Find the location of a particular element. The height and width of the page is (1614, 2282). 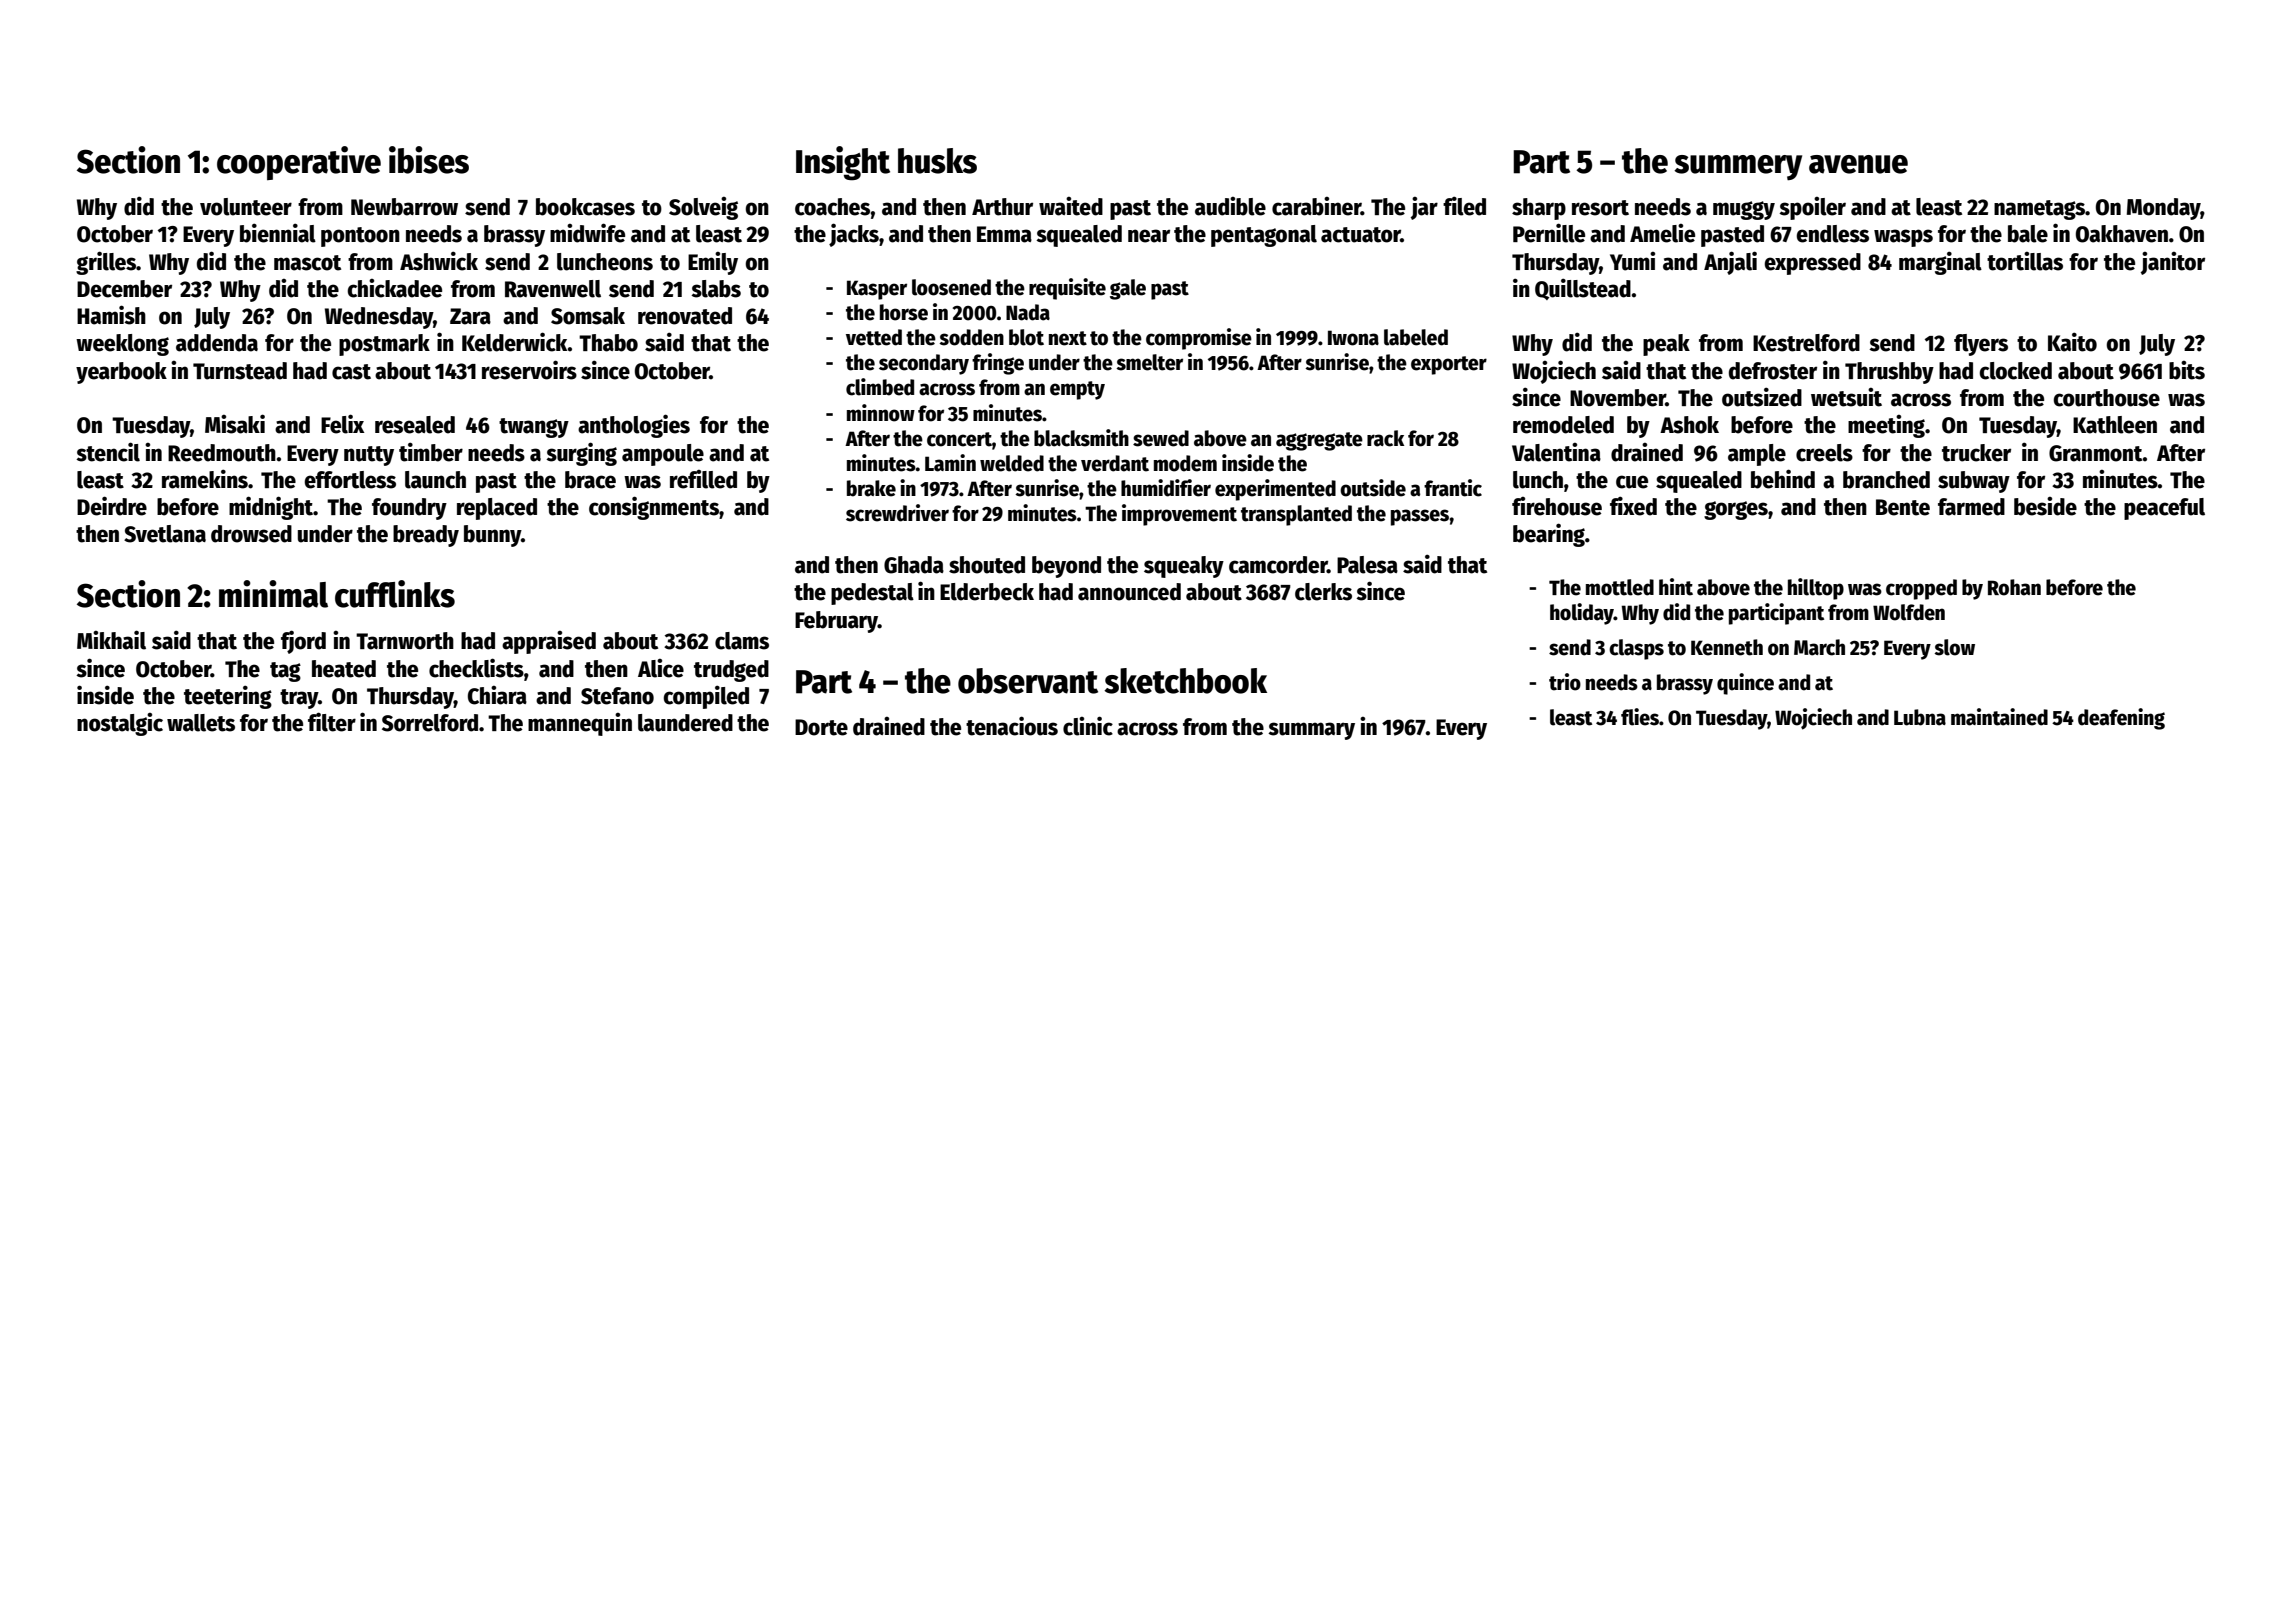

summery is located at coordinates (1738, 167).
